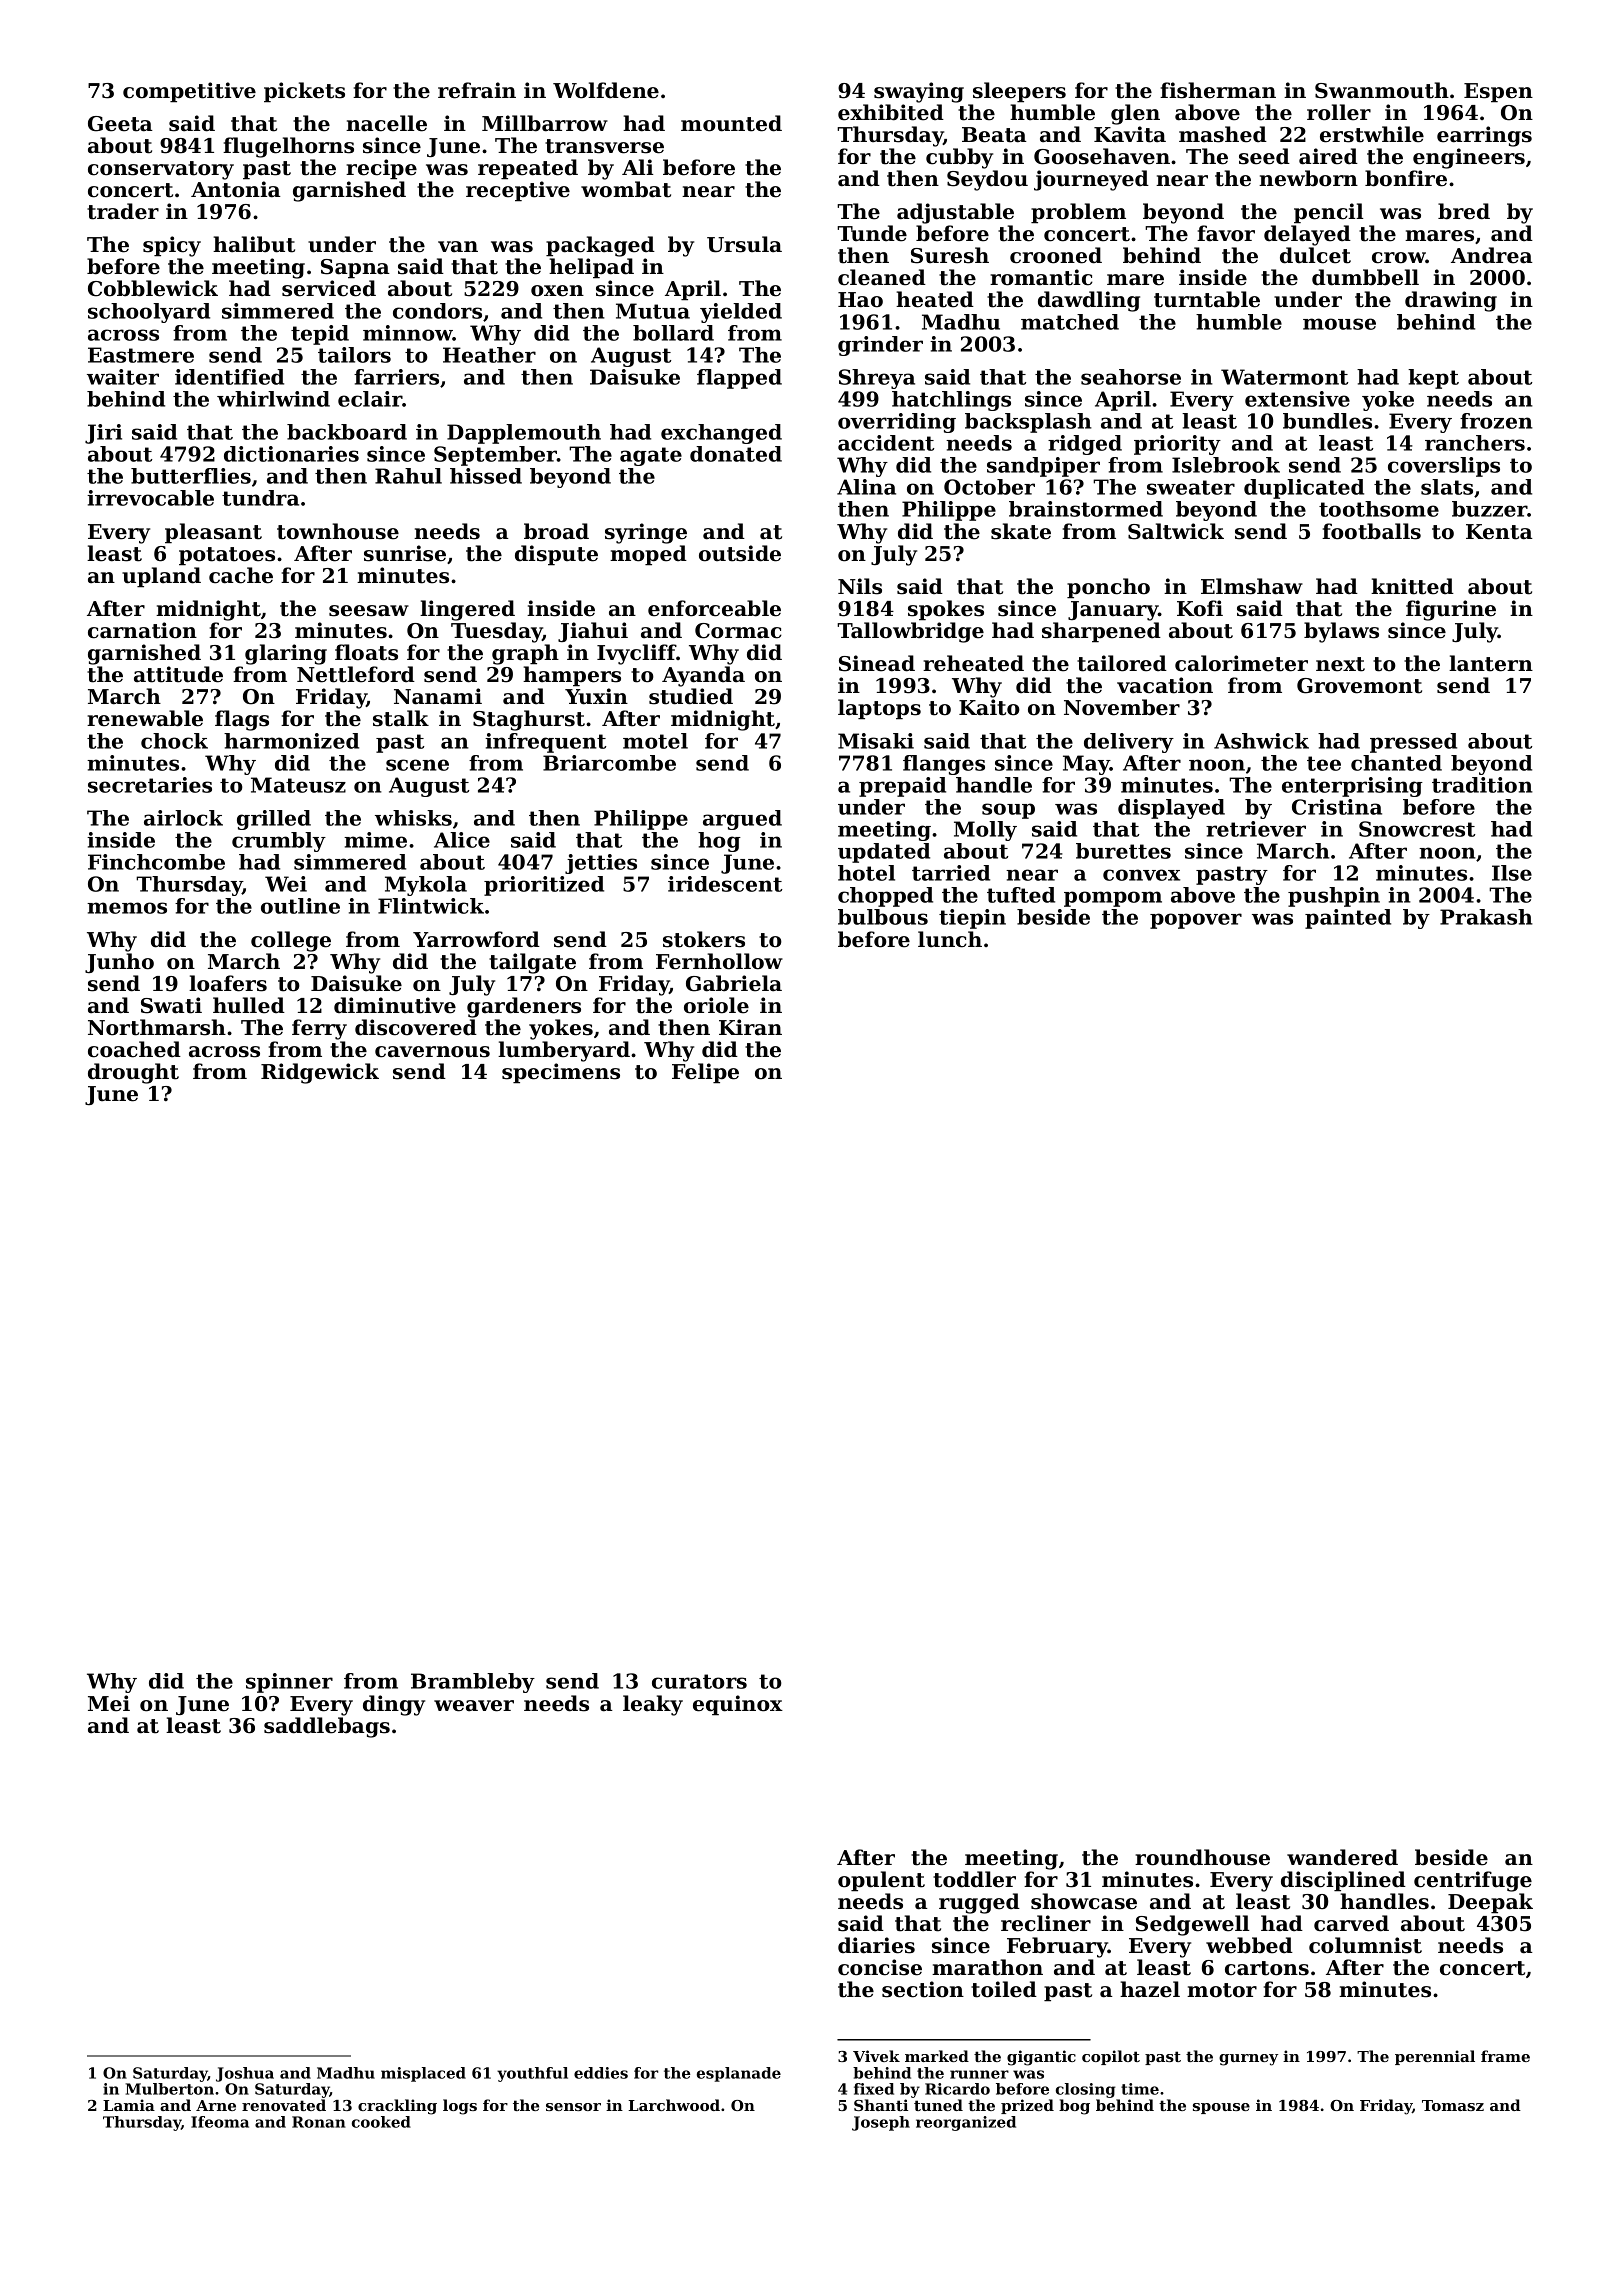 The image size is (1620, 2292). I want to click on specimens, so click(561, 1073).
